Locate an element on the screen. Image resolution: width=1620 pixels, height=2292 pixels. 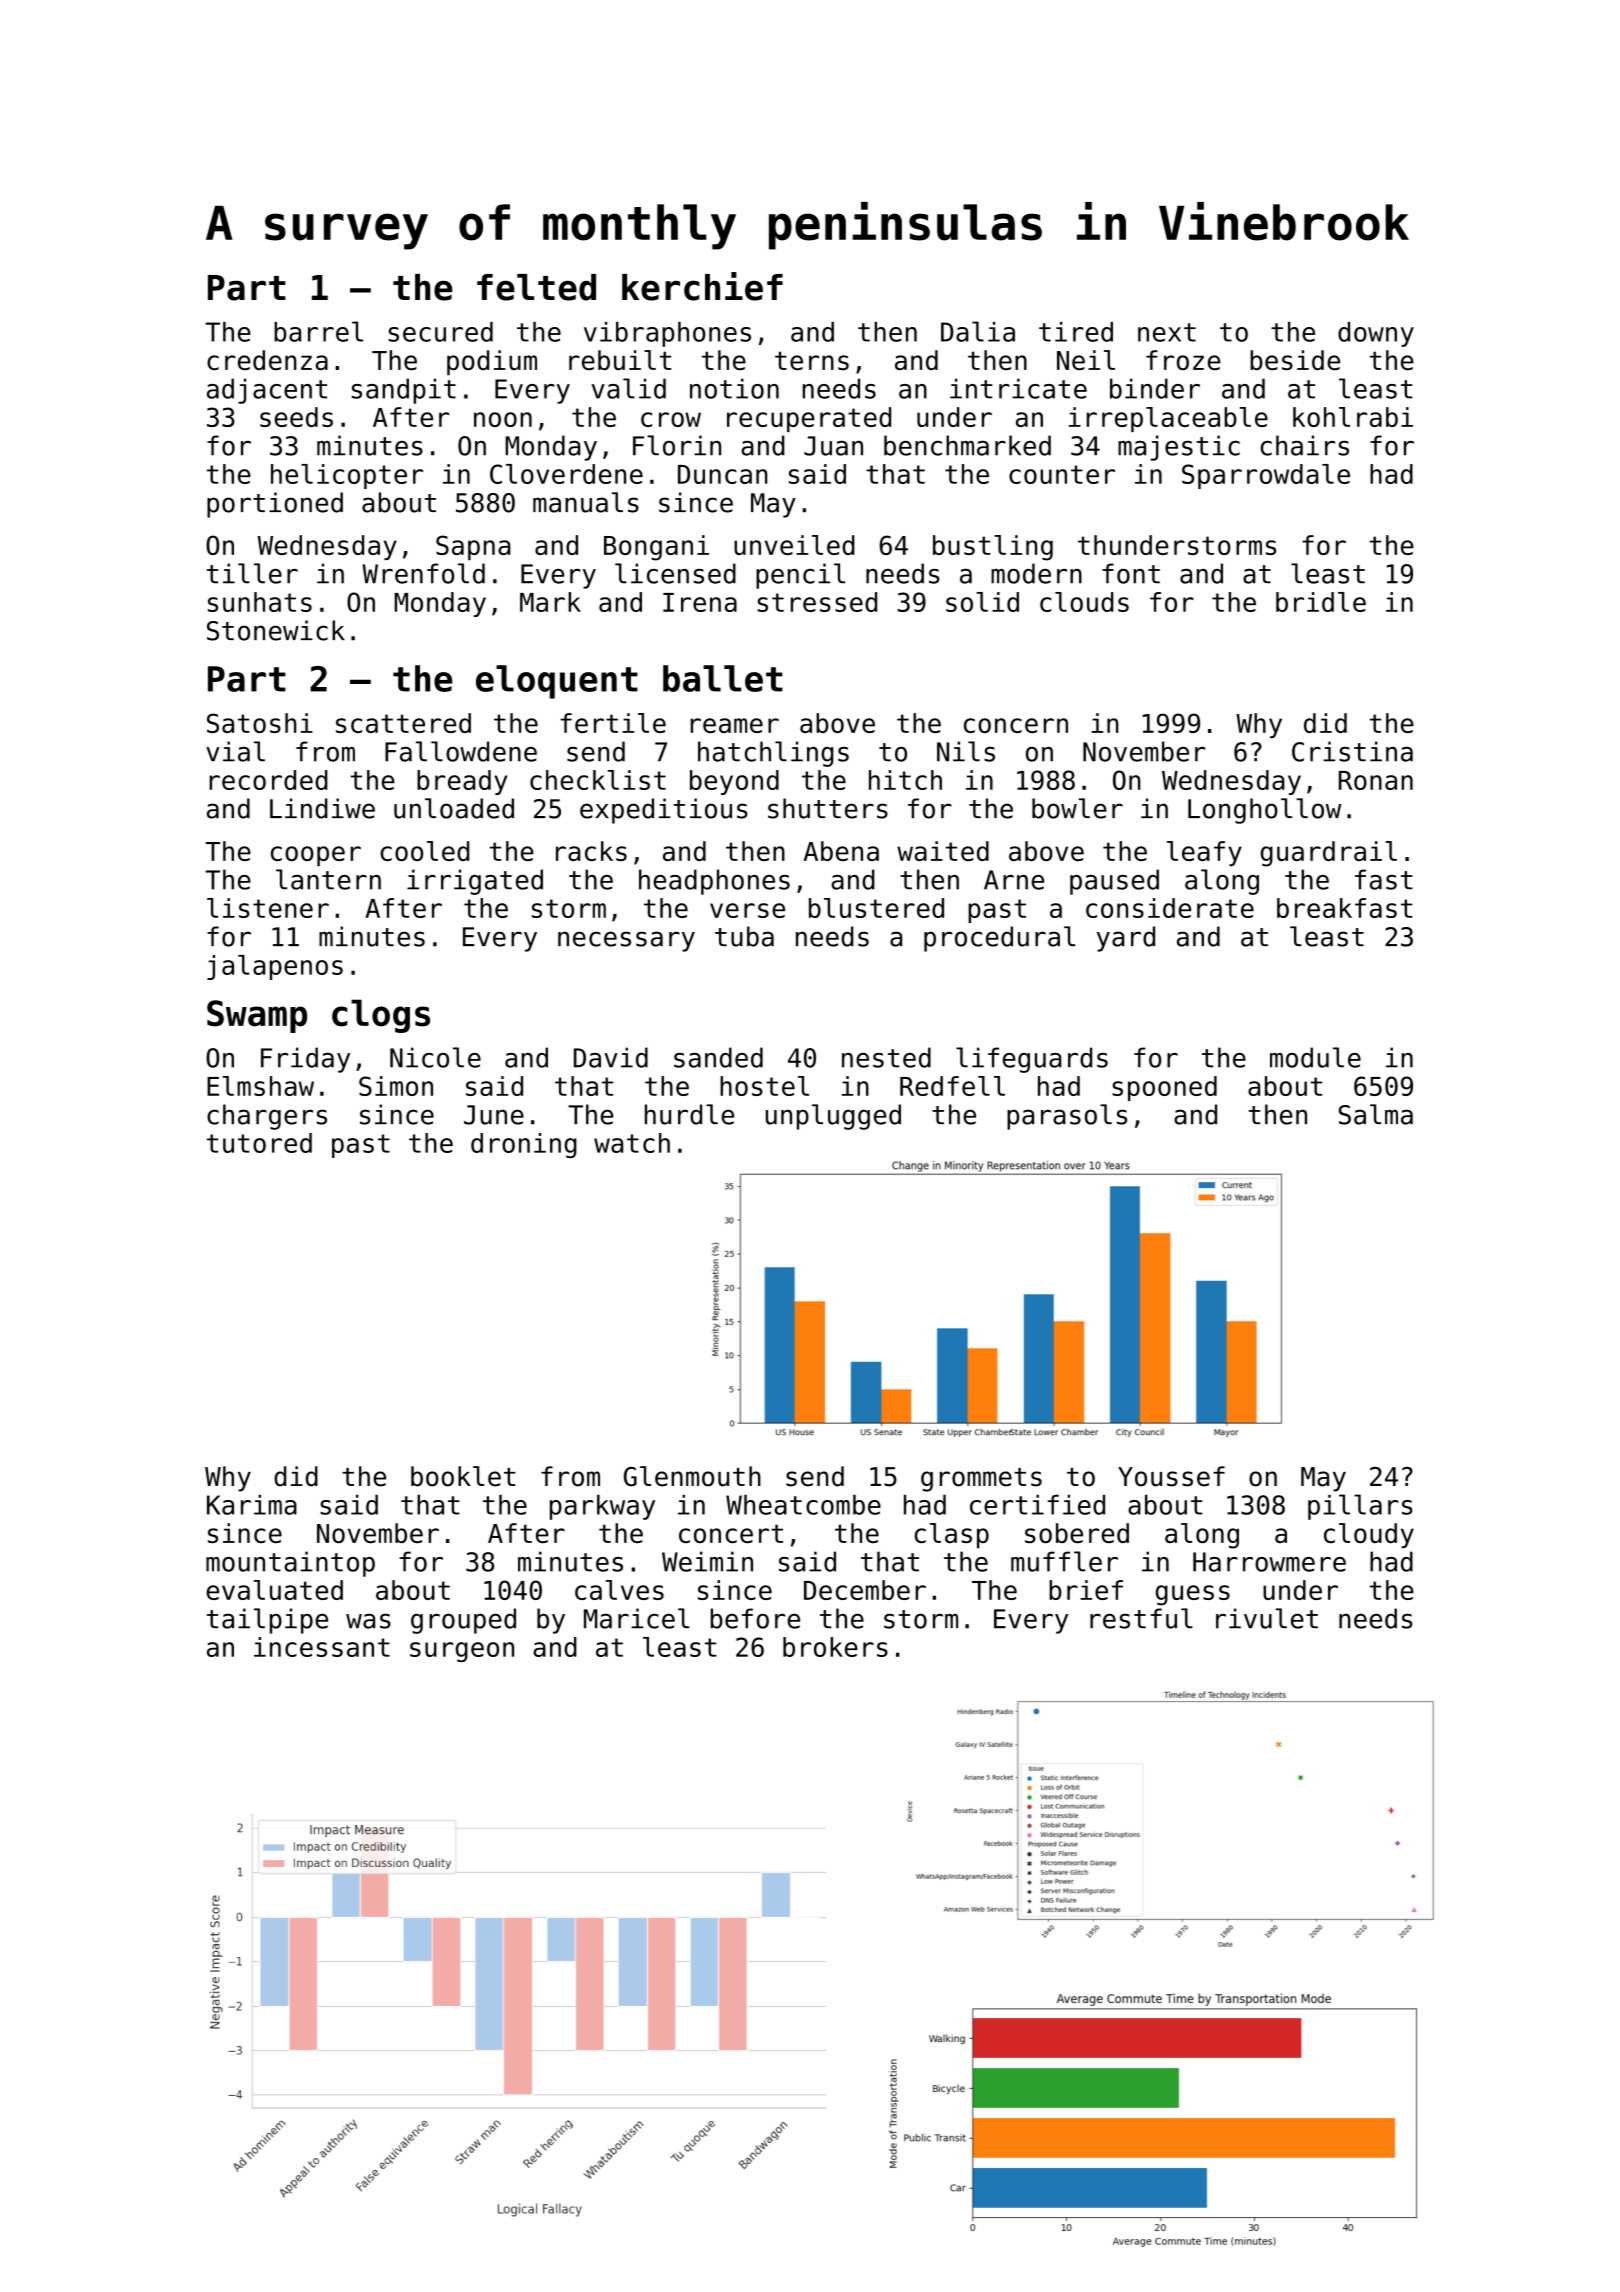
booklet is located at coordinates (463, 1476).
